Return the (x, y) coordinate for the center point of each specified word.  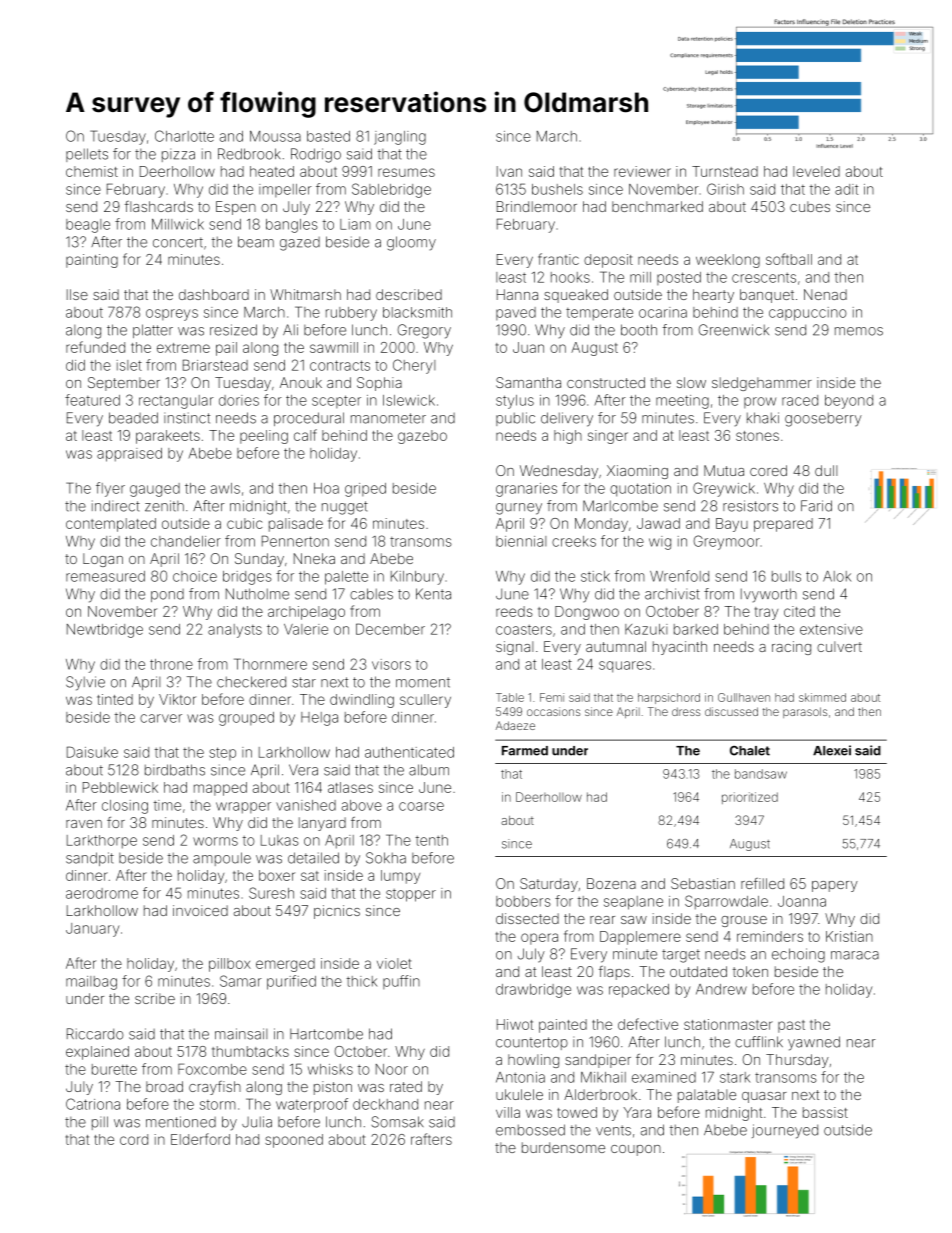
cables (371, 594)
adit (846, 189)
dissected (527, 918)
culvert (839, 646)
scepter (336, 401)
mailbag (91, 983)
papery (835, 886)
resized (233, 330)
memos (859, 331)
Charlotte (184, 136)
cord (134, 1139)
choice (195, 576)
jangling (400, 138)
